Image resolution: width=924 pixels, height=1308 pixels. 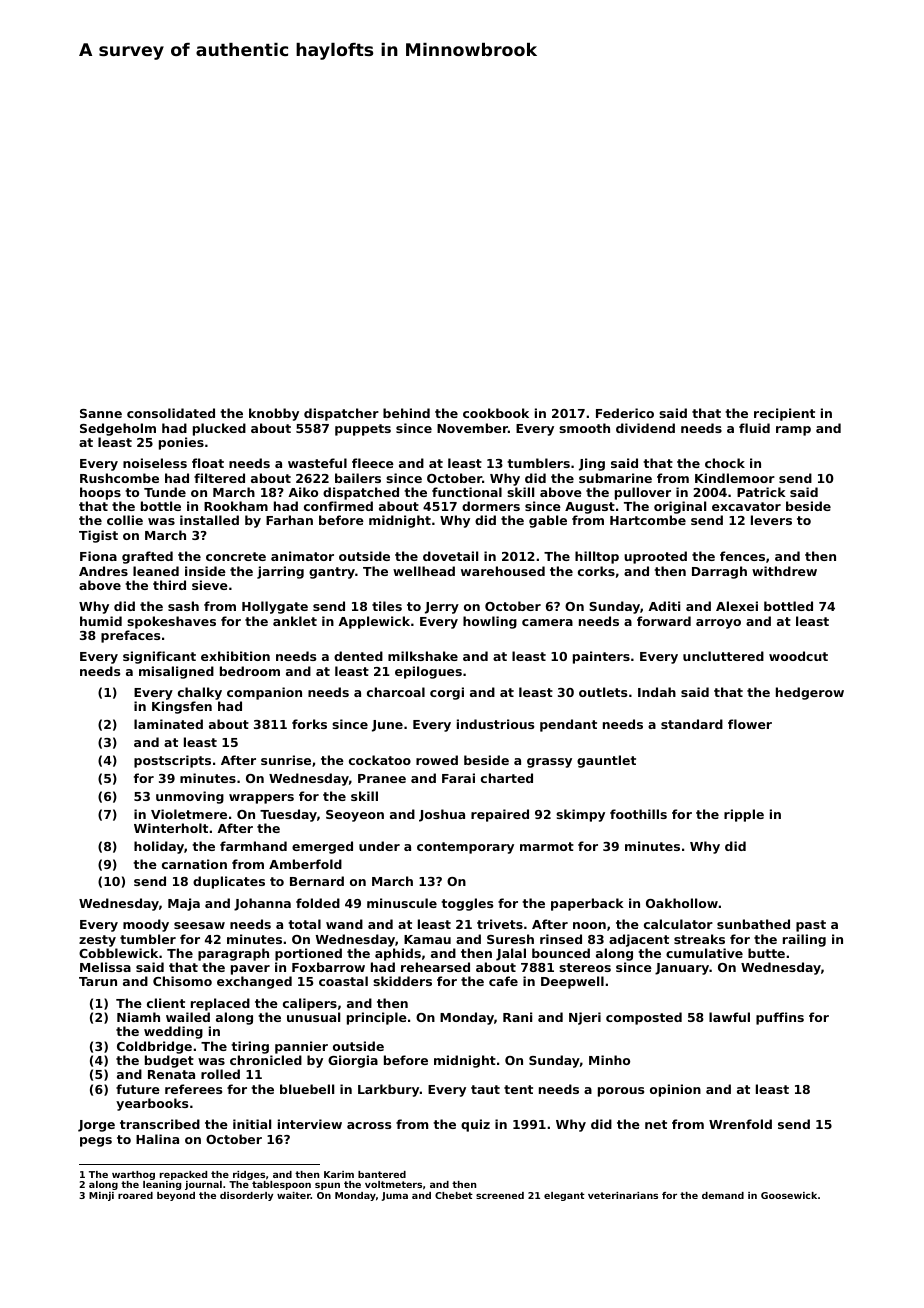 What do you see at coordinates (236, 556) in the screenshot?
I see `concrete` at bounding box center [236, 556].
